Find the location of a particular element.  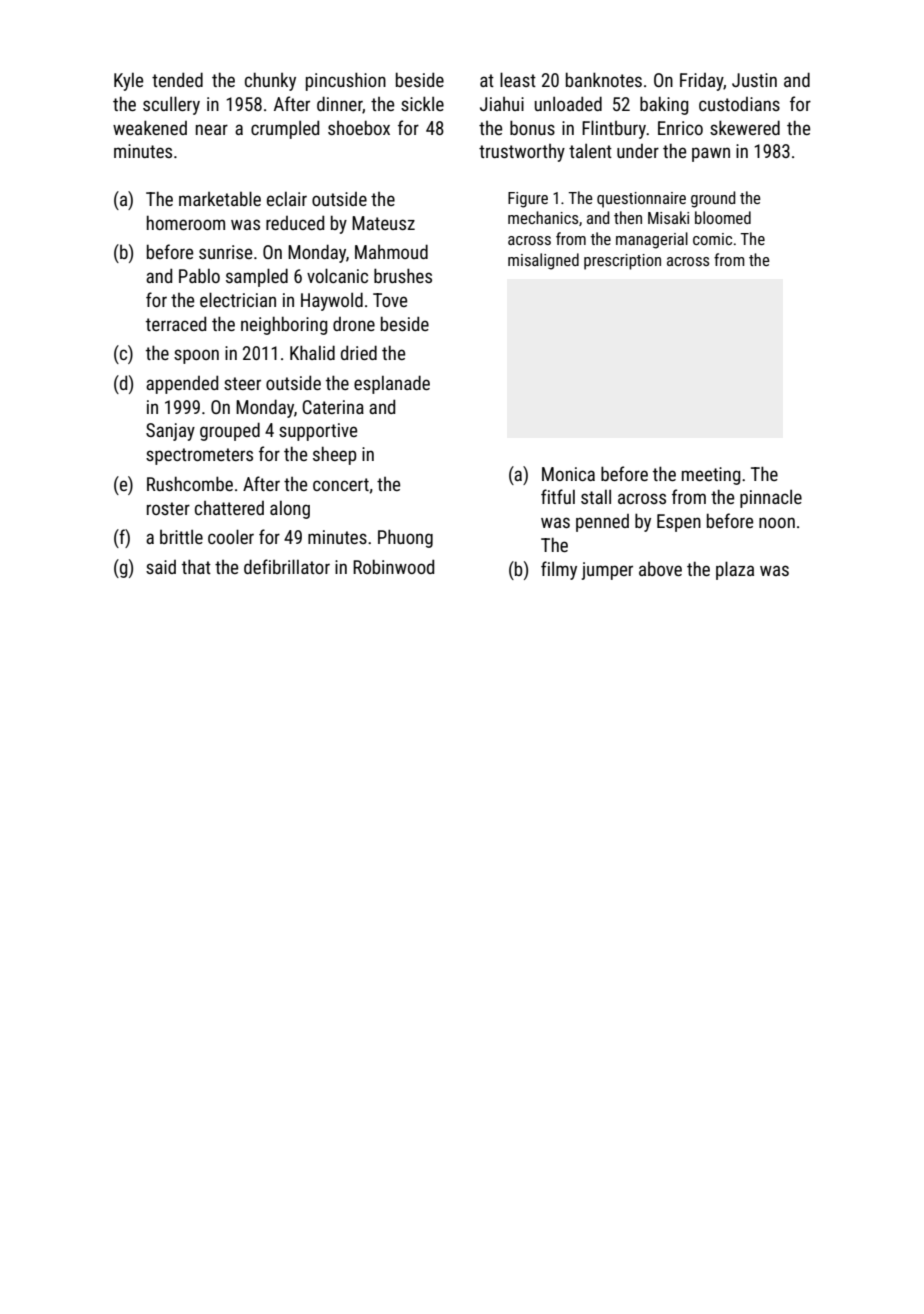

banknotes is located at coordinates (604, 79).
